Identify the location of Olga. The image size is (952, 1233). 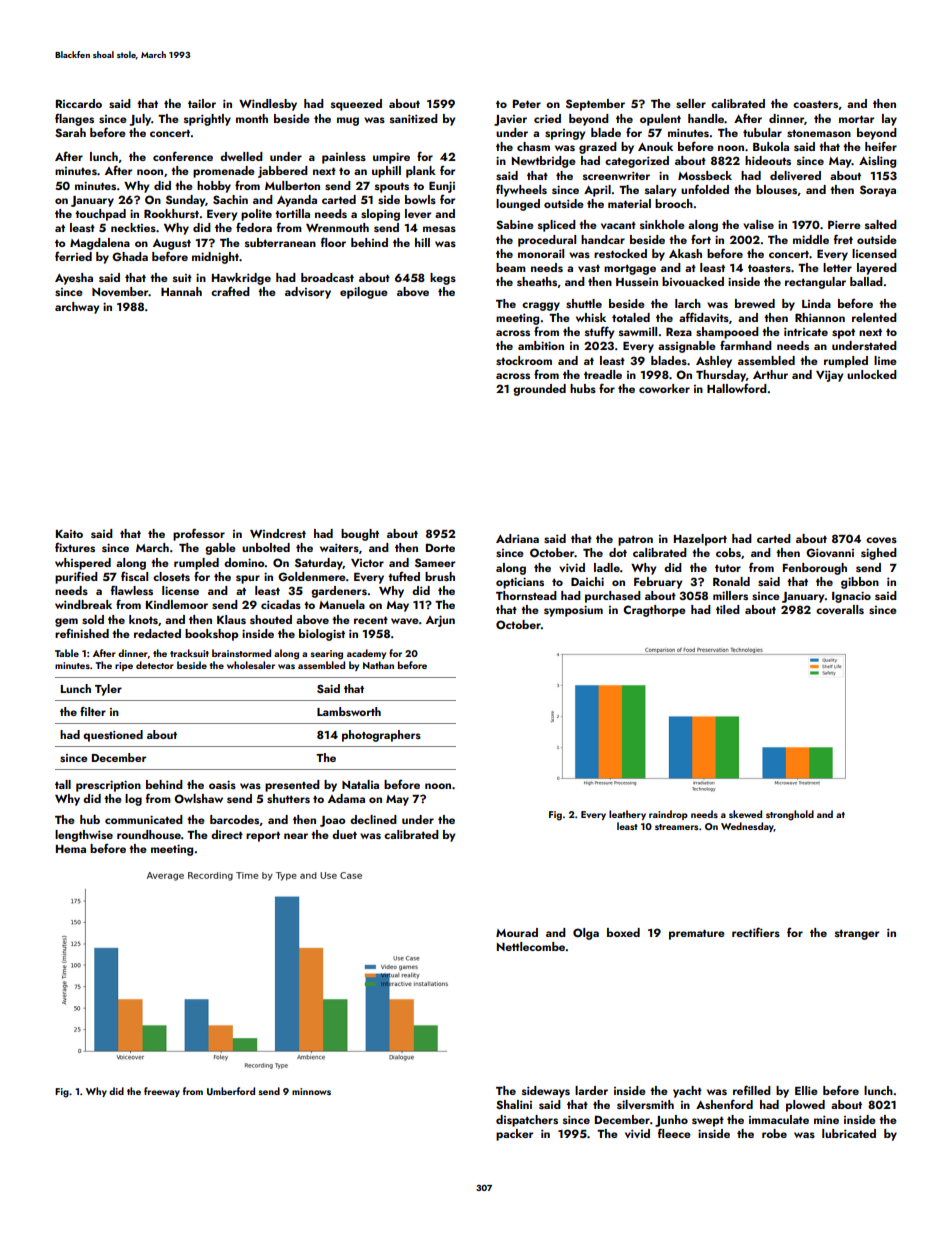
(586, 934).
